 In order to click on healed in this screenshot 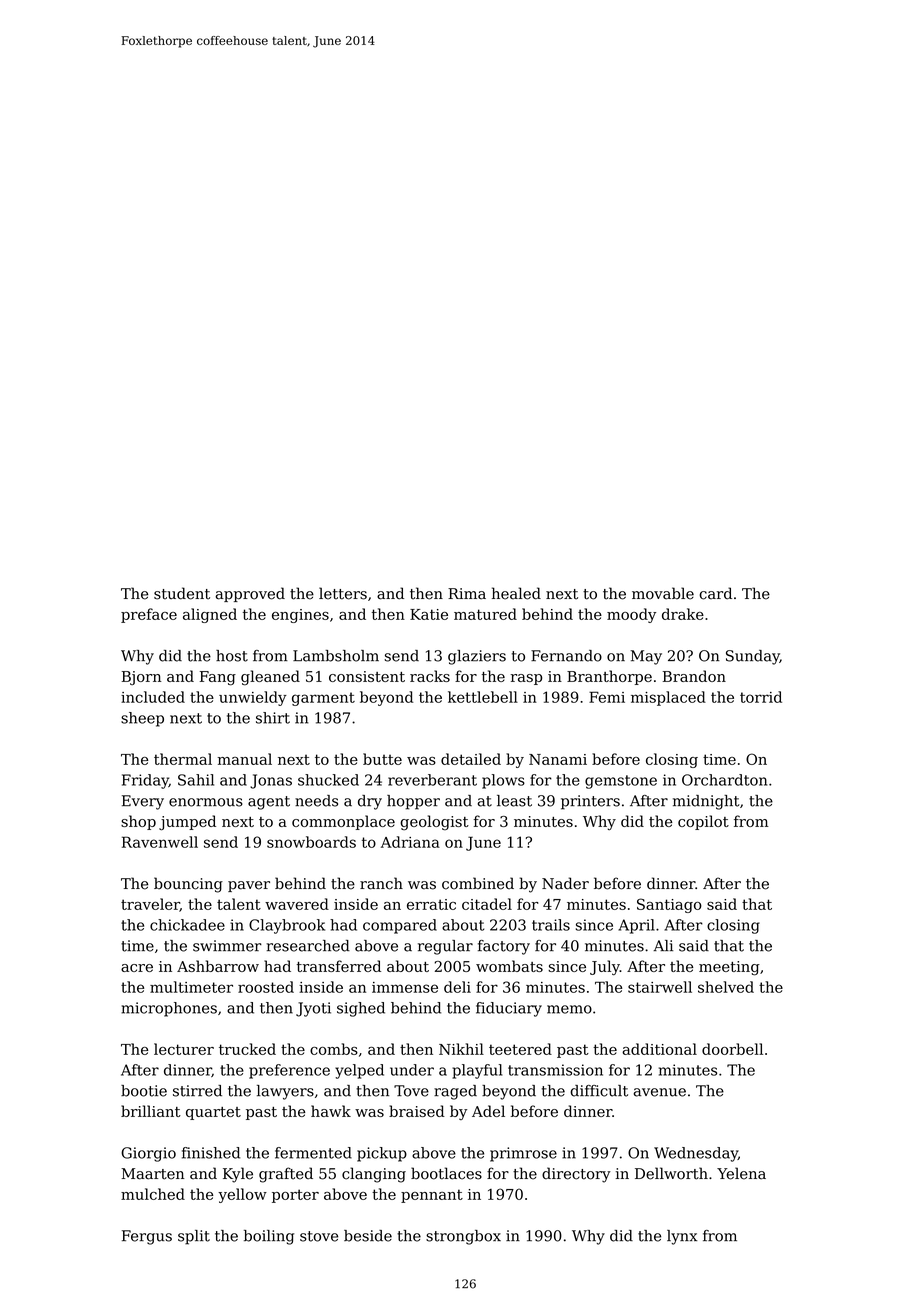, I will do `click(516, 593)`.
